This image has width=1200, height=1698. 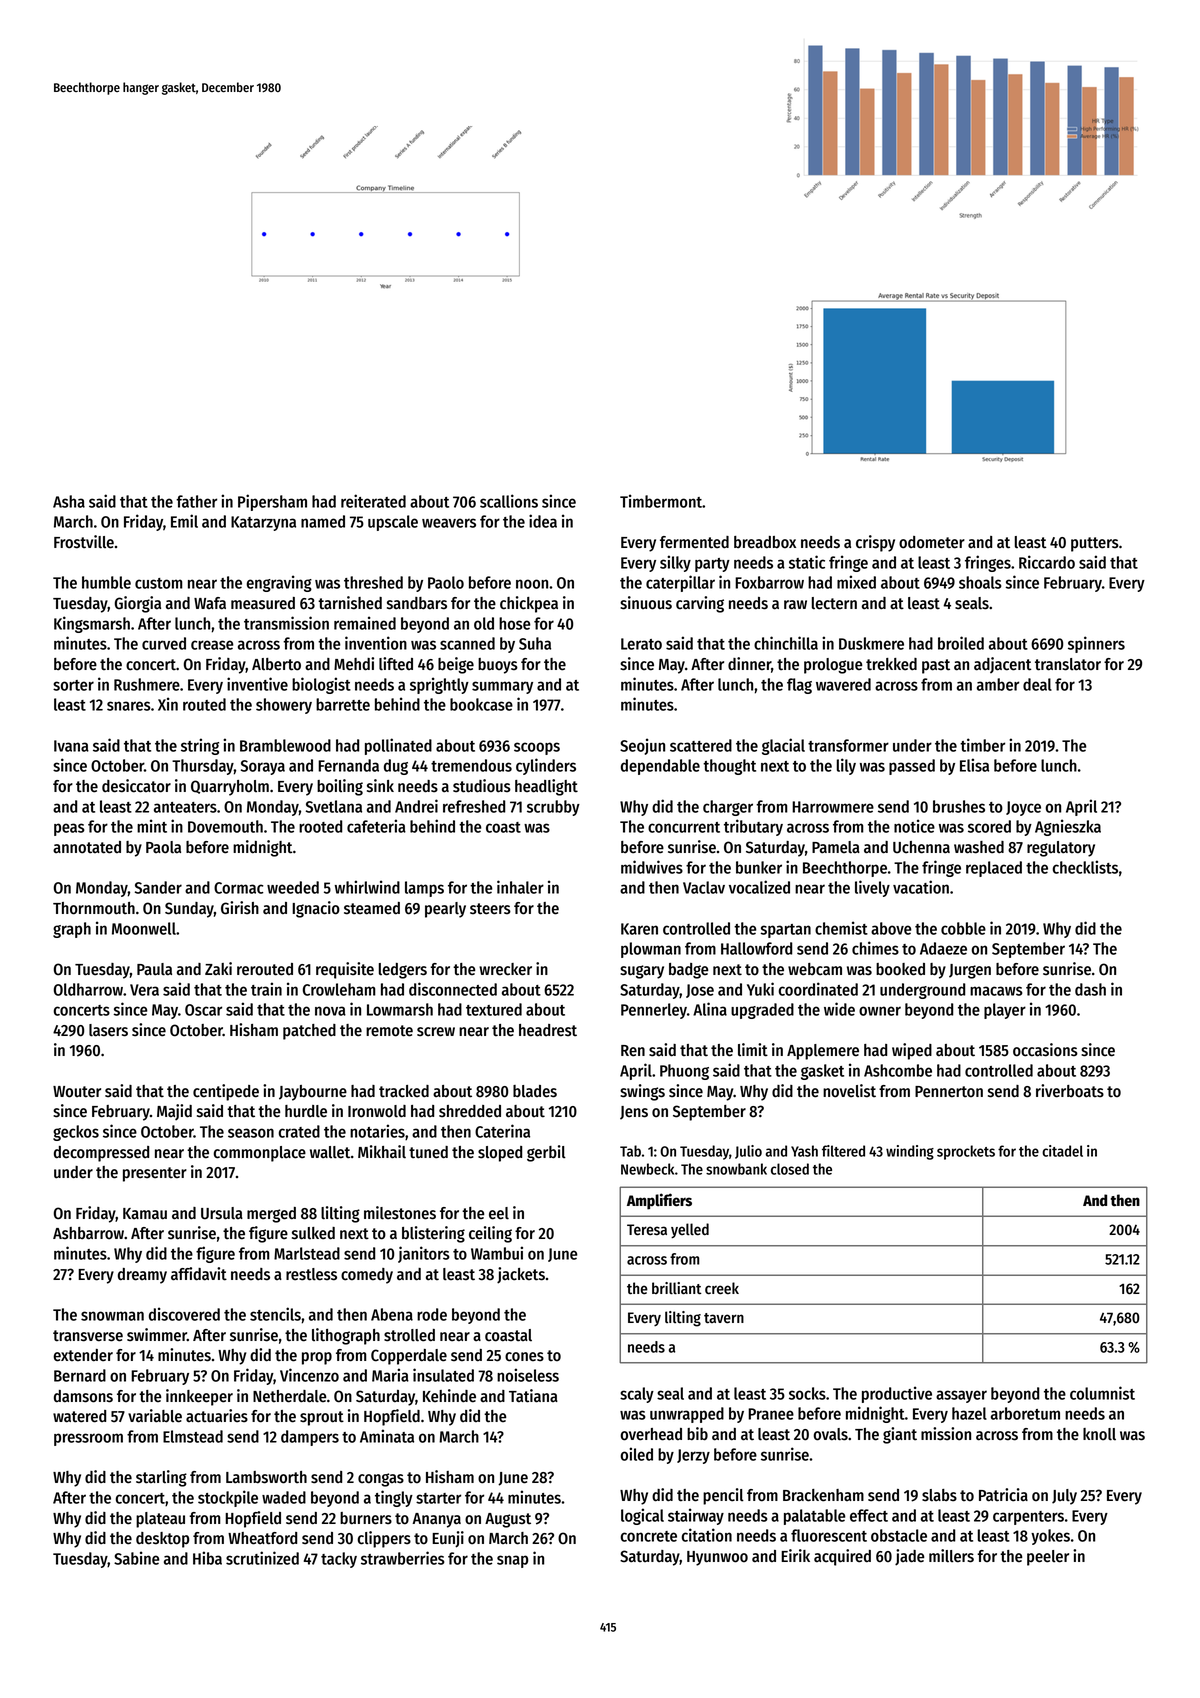 I want to click on father, so click(x=196, y=501).
